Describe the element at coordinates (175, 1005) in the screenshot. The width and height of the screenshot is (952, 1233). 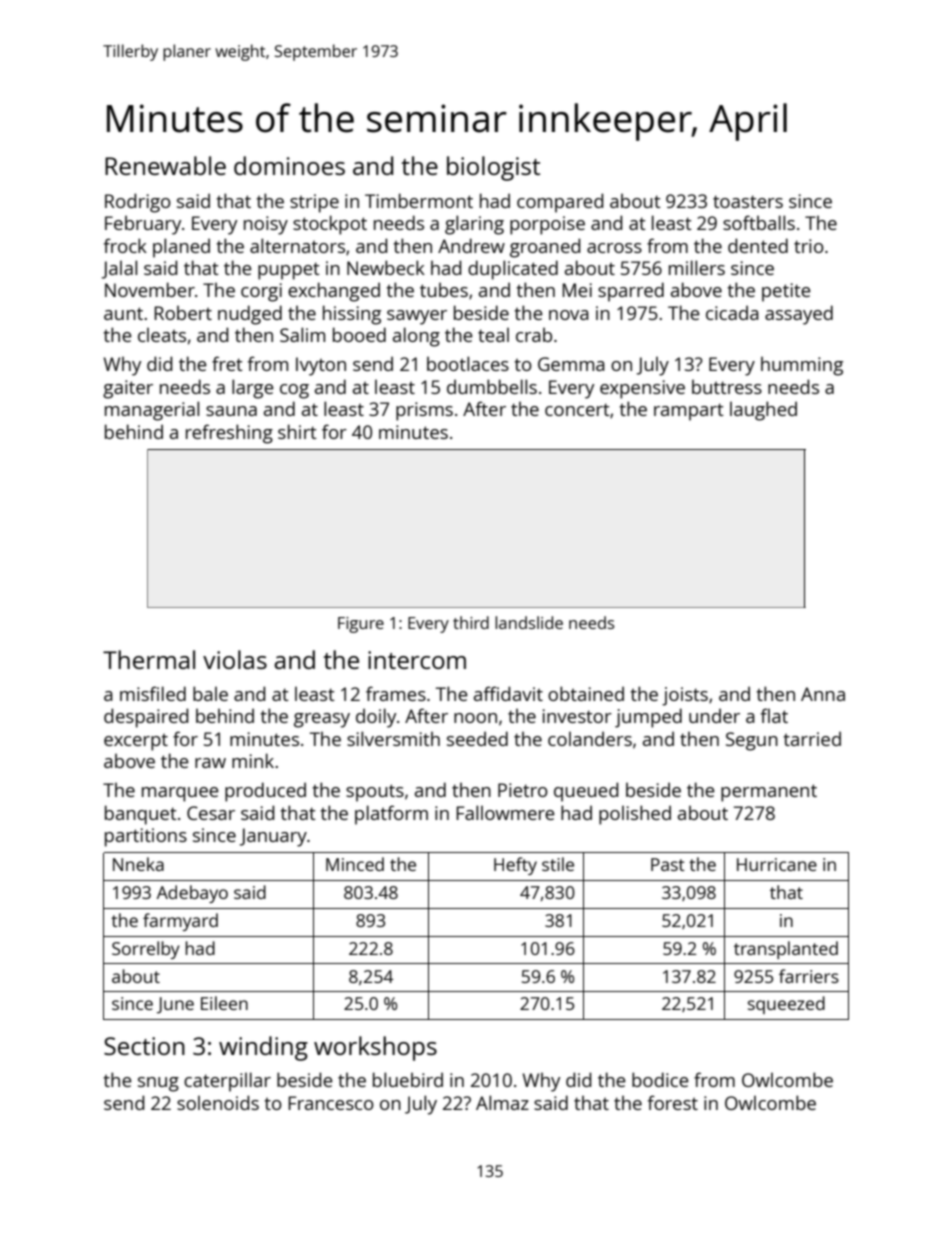
I see `June` at that location.
